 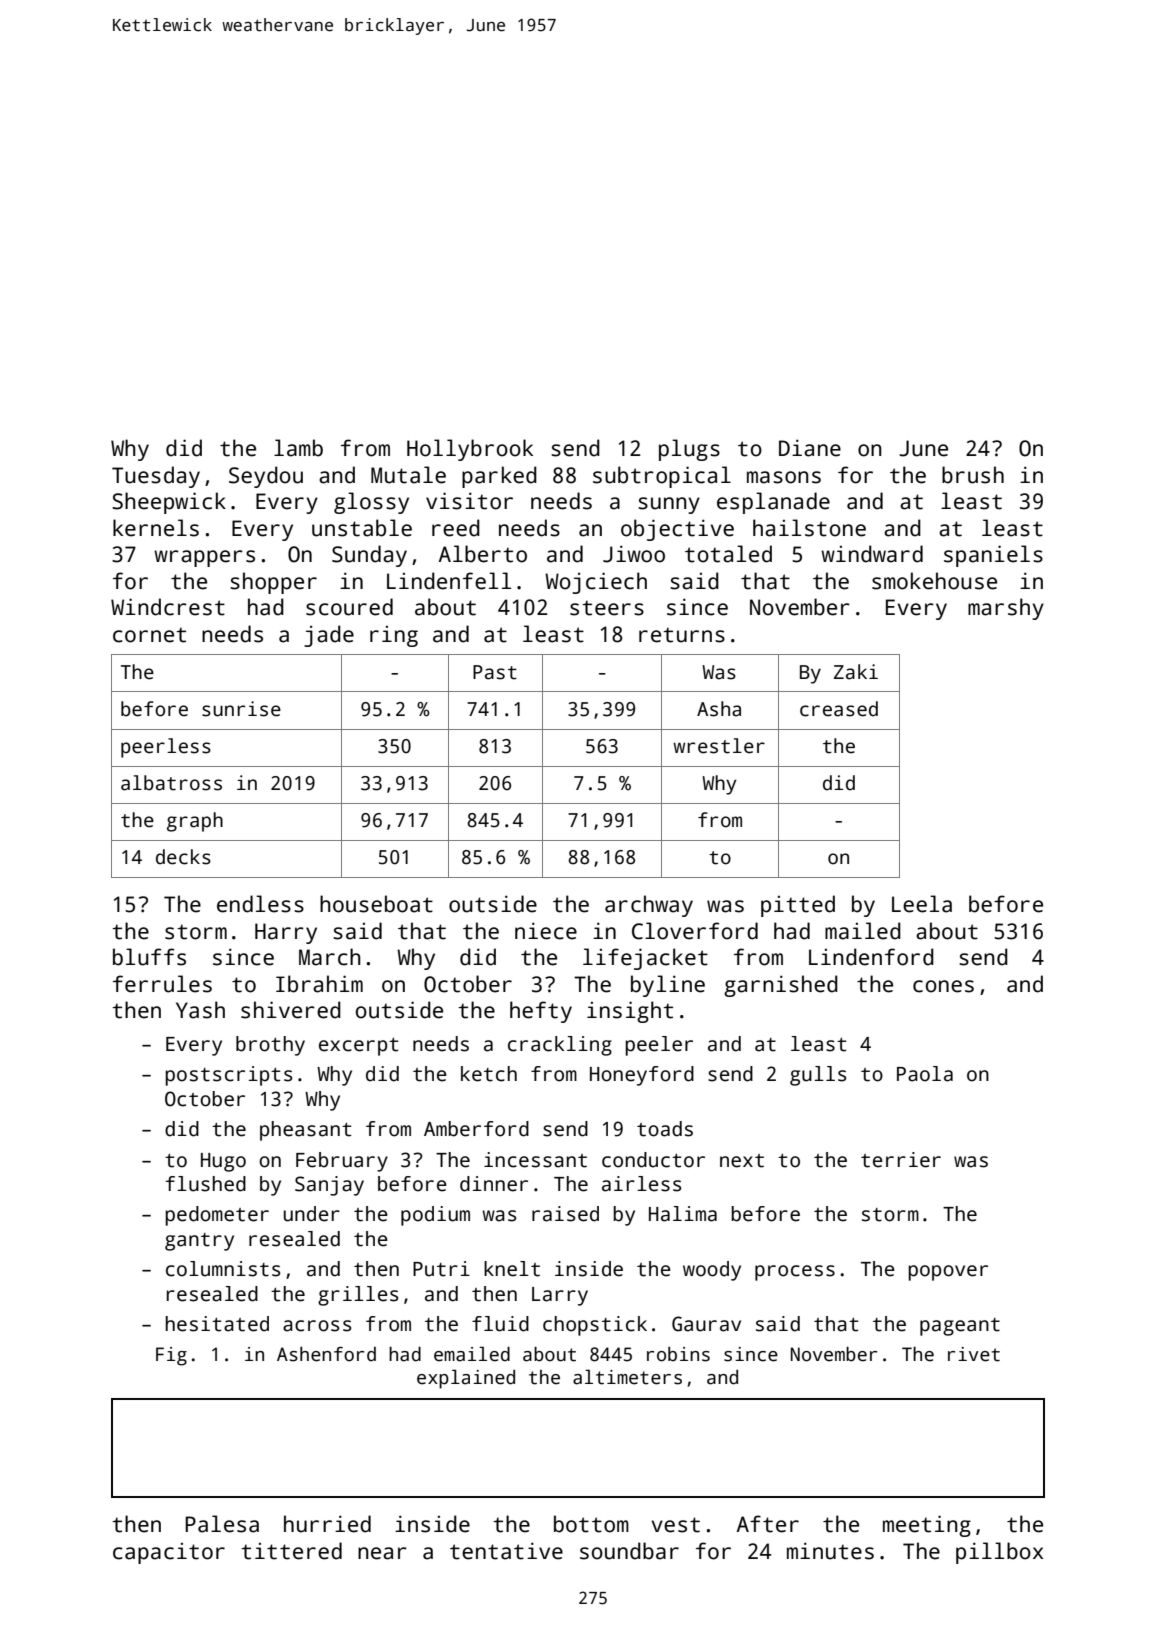 I want to click on brush, so click(x=973, y=475).
